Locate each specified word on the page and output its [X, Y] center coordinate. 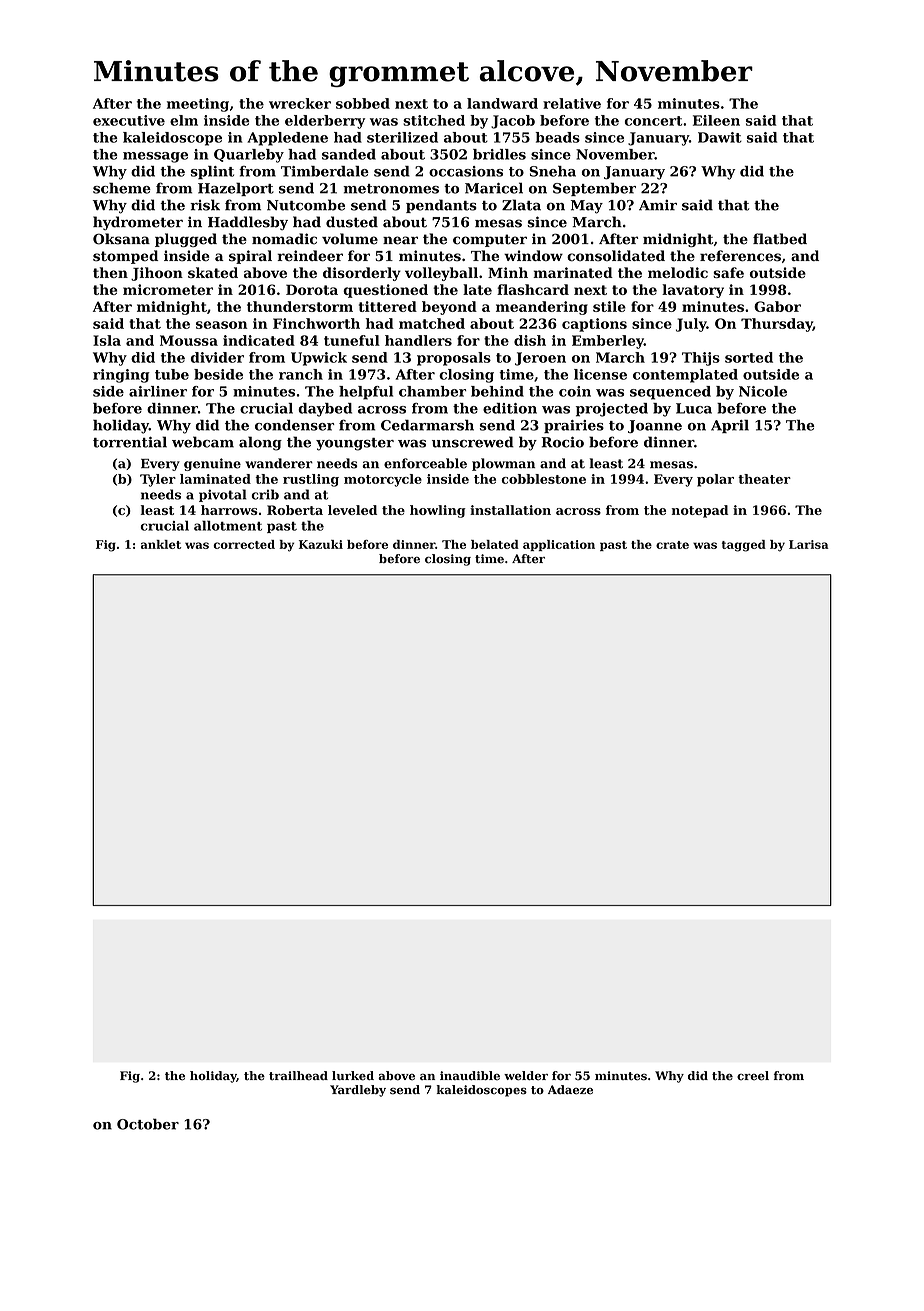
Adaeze [570, 1090]
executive [129, 120]
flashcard [533, 289]
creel [753, 1076]
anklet [161, 544]
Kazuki [321, 544]
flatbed [780, 239]
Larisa [809, 544]
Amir [658, 205]
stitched [434, 120]
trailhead [298, 1076]
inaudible [470, 1075]
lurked [353, 1076]
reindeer [310, 256]
